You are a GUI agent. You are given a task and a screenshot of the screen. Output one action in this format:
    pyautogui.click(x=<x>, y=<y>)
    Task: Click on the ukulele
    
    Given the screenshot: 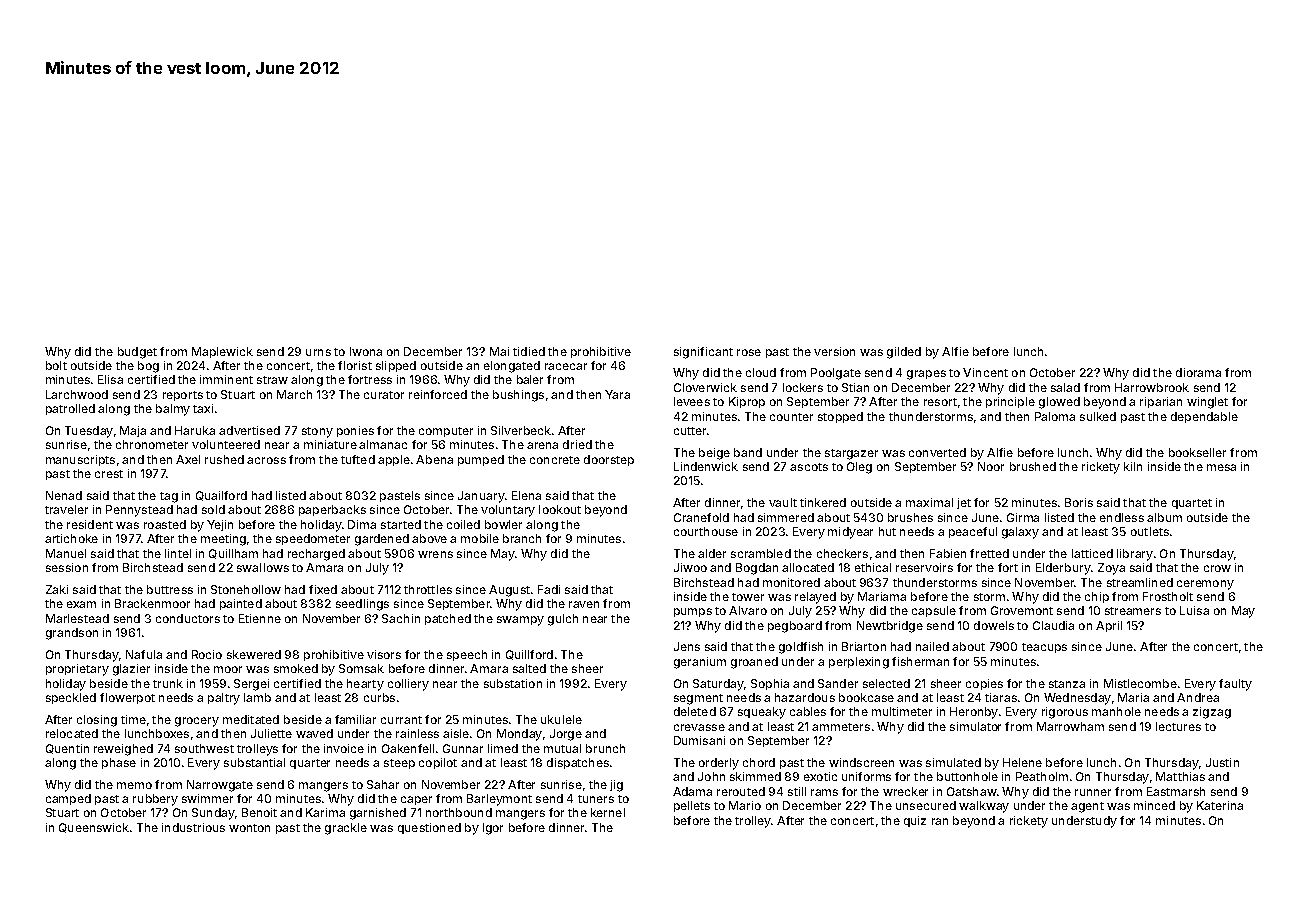 What is the action you would take?
    pyautogui.click(x=561, y=719)
